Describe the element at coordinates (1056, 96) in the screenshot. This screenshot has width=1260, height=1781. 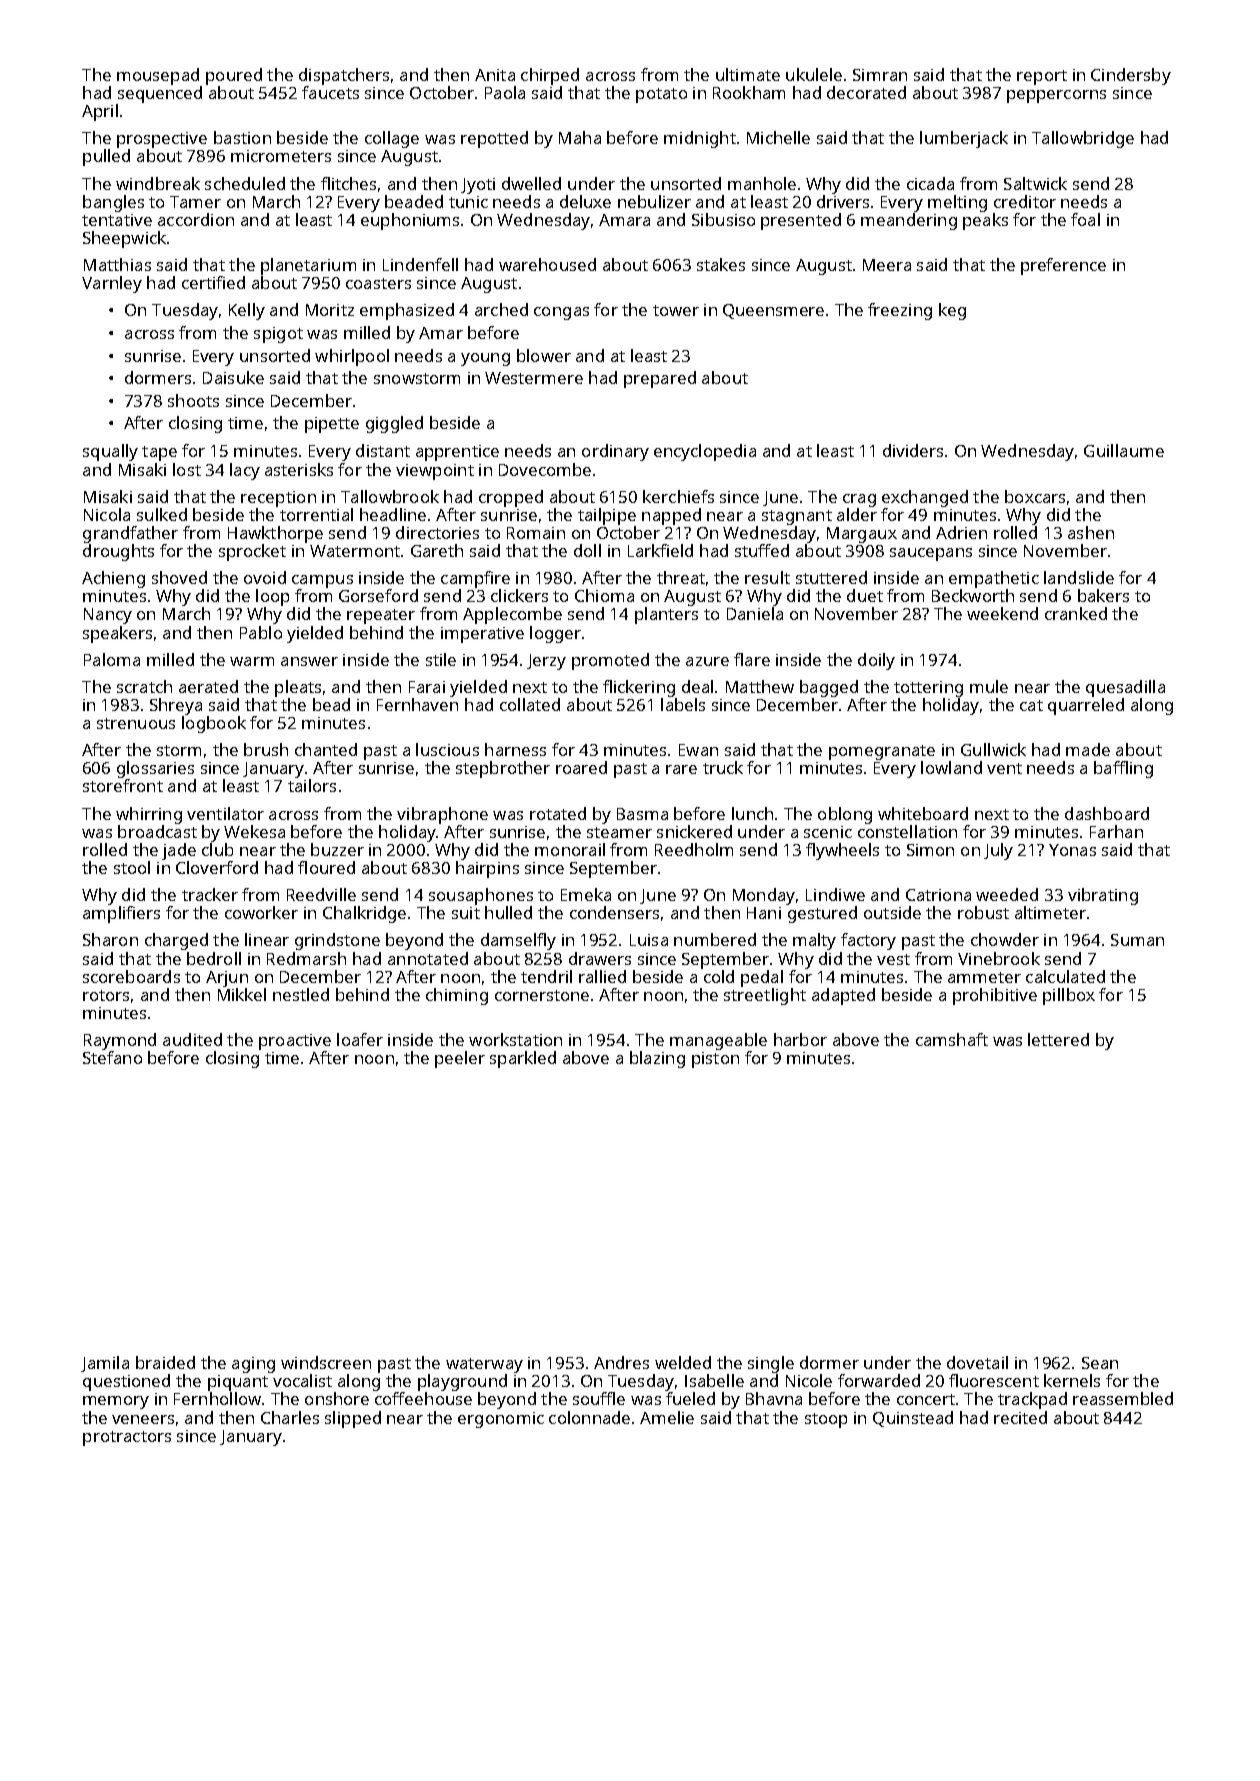
I see `peppercorns` at that location.
